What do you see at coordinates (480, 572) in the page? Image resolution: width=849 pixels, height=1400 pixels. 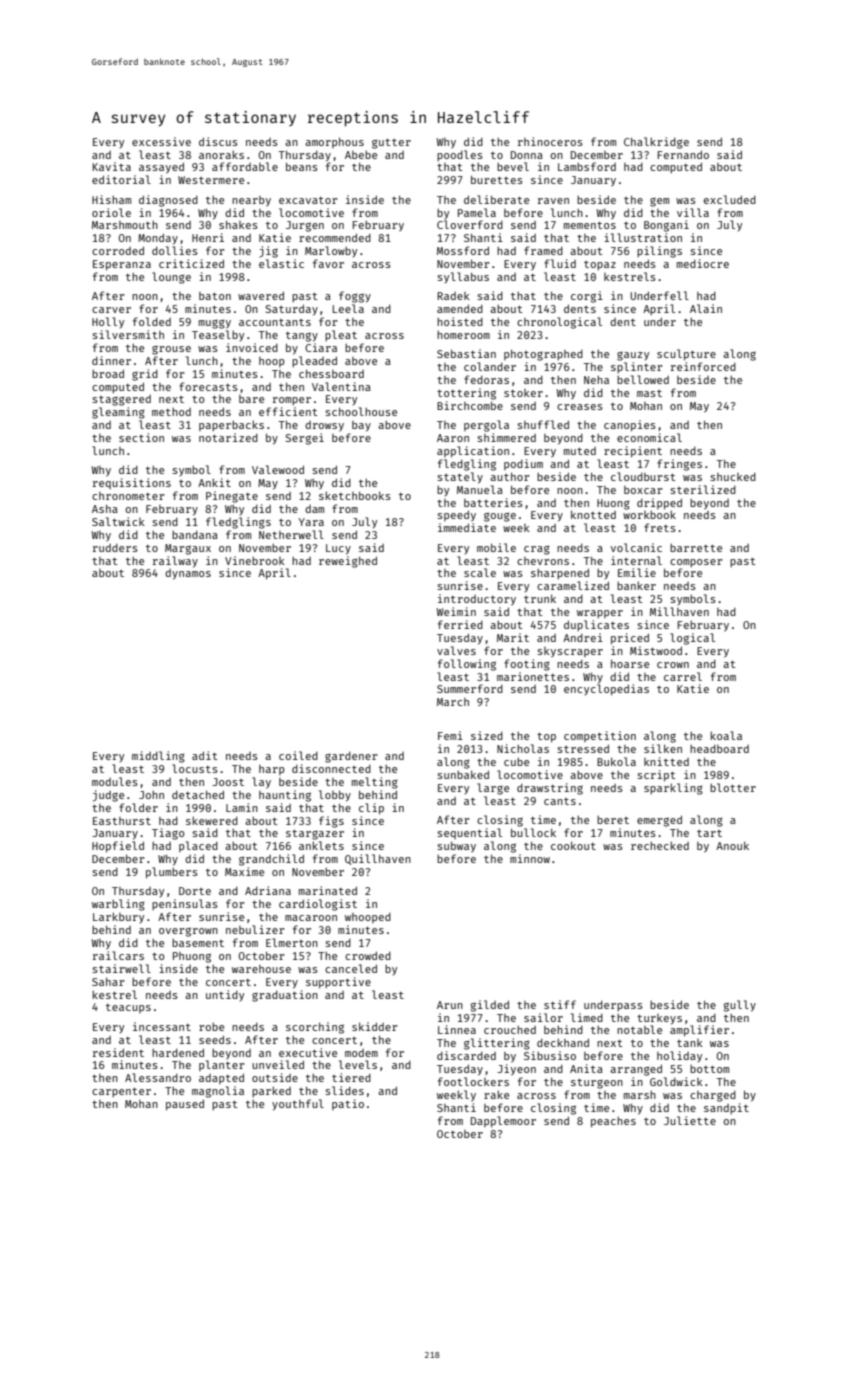 I see `scale` at bounding box center [480, 572].
